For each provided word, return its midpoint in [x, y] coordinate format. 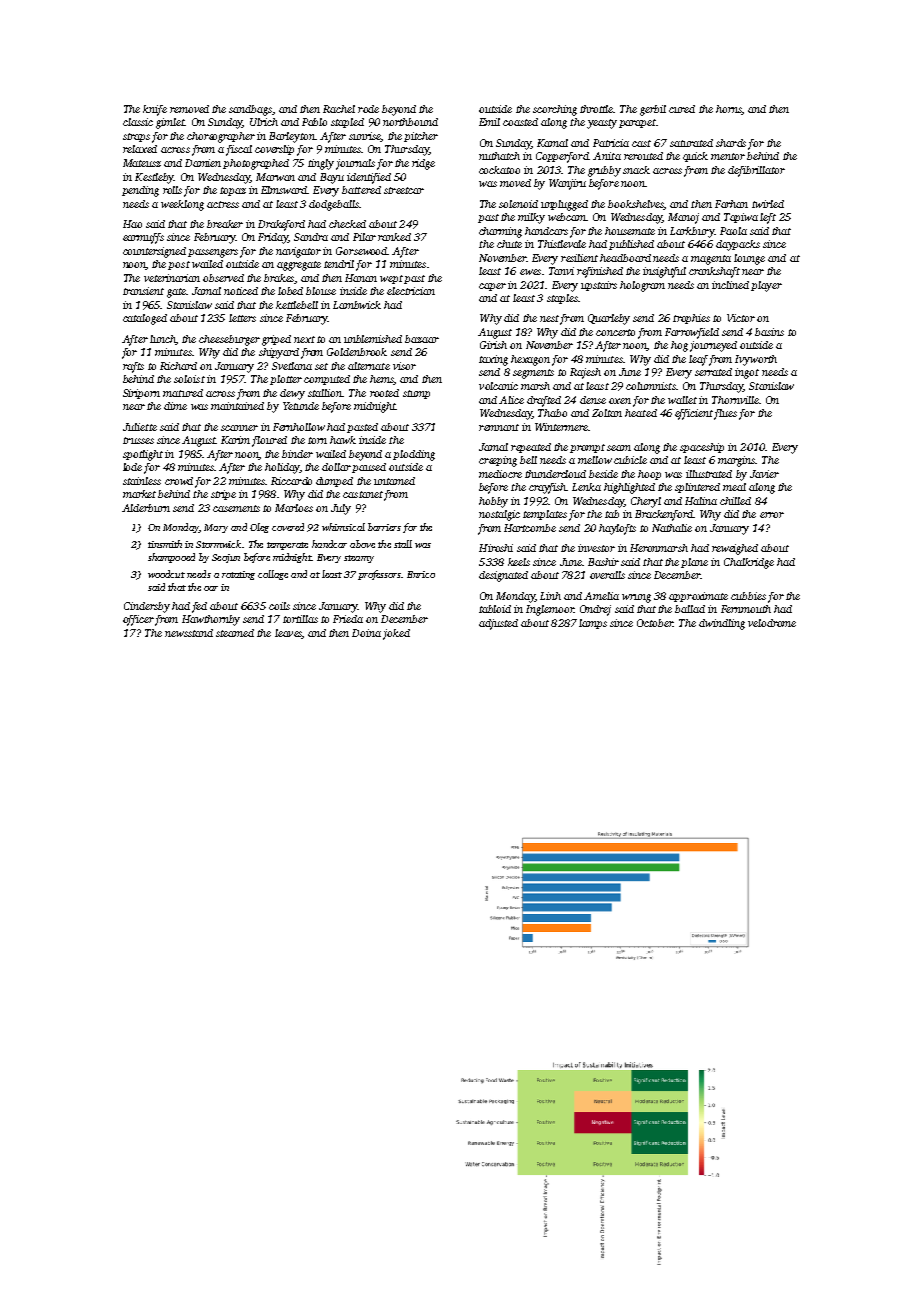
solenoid [518, 204]
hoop [649, 475]
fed [199, 607]
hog [679, 346]
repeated [531, 448]
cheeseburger [229, 340]
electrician [411, 291]
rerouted [643, 156]
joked [396, 634]
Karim [235, 440]
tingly [321, 164]
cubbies [748, 596]
